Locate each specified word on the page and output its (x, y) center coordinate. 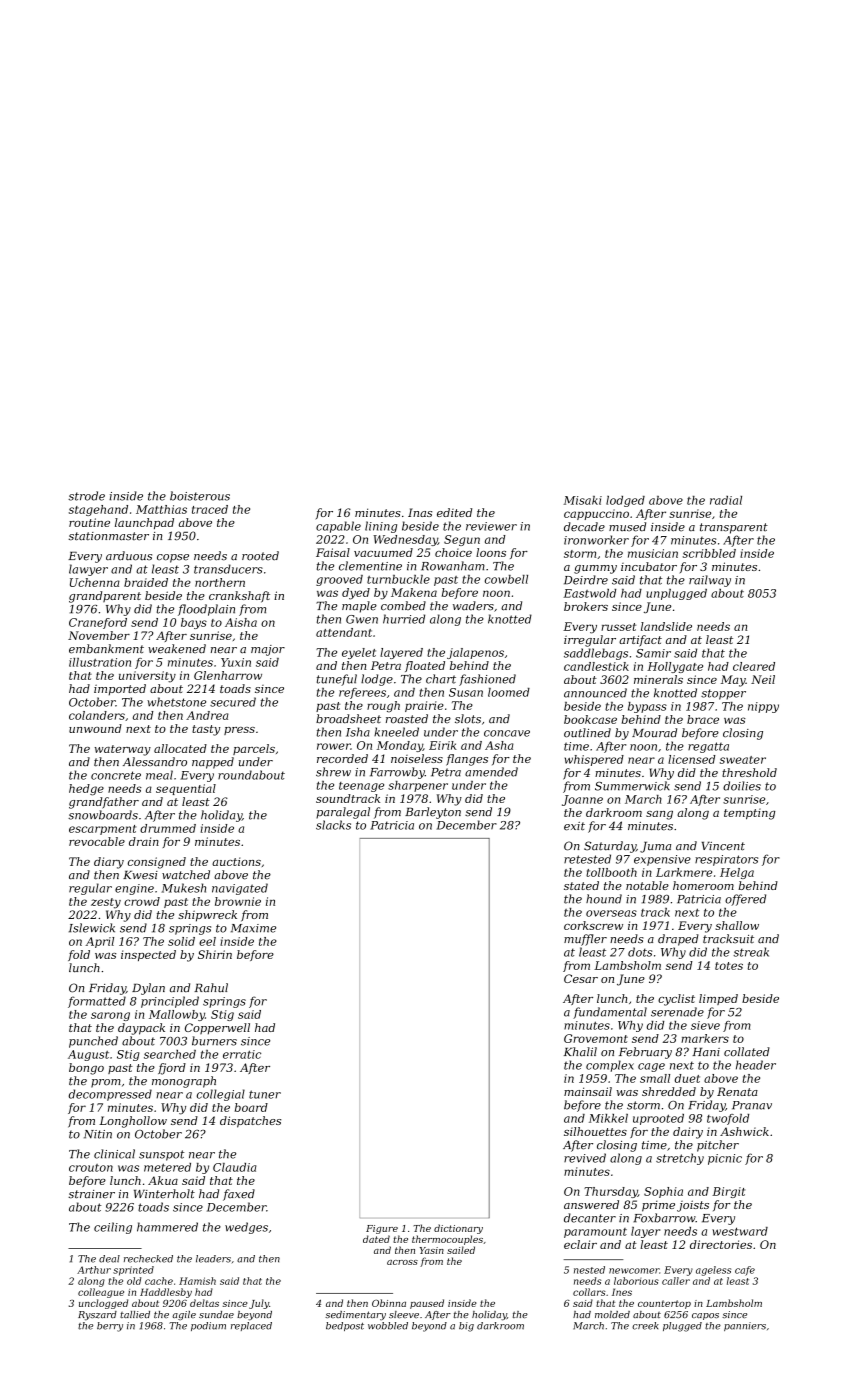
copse (173, 558)
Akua (163, 1180)
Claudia (234, 1167)
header (756, 1065)
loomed (509, 692)
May (733, 681)
